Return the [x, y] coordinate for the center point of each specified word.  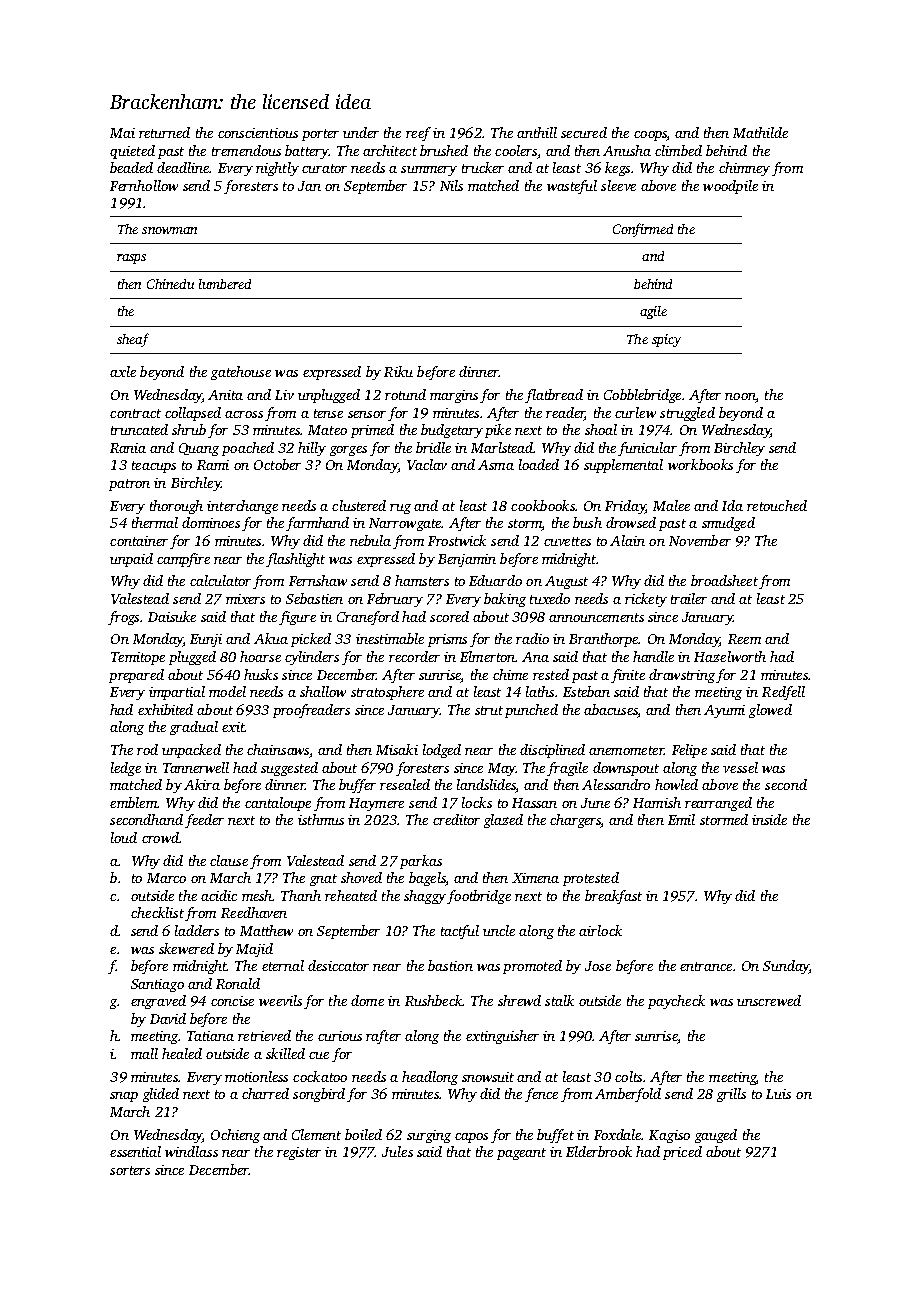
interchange [242, 507]
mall [144, 1053]
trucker [483, 167]
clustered [359, 505]
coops [650, 136]
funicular [647, 449]
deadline [183, 167]
